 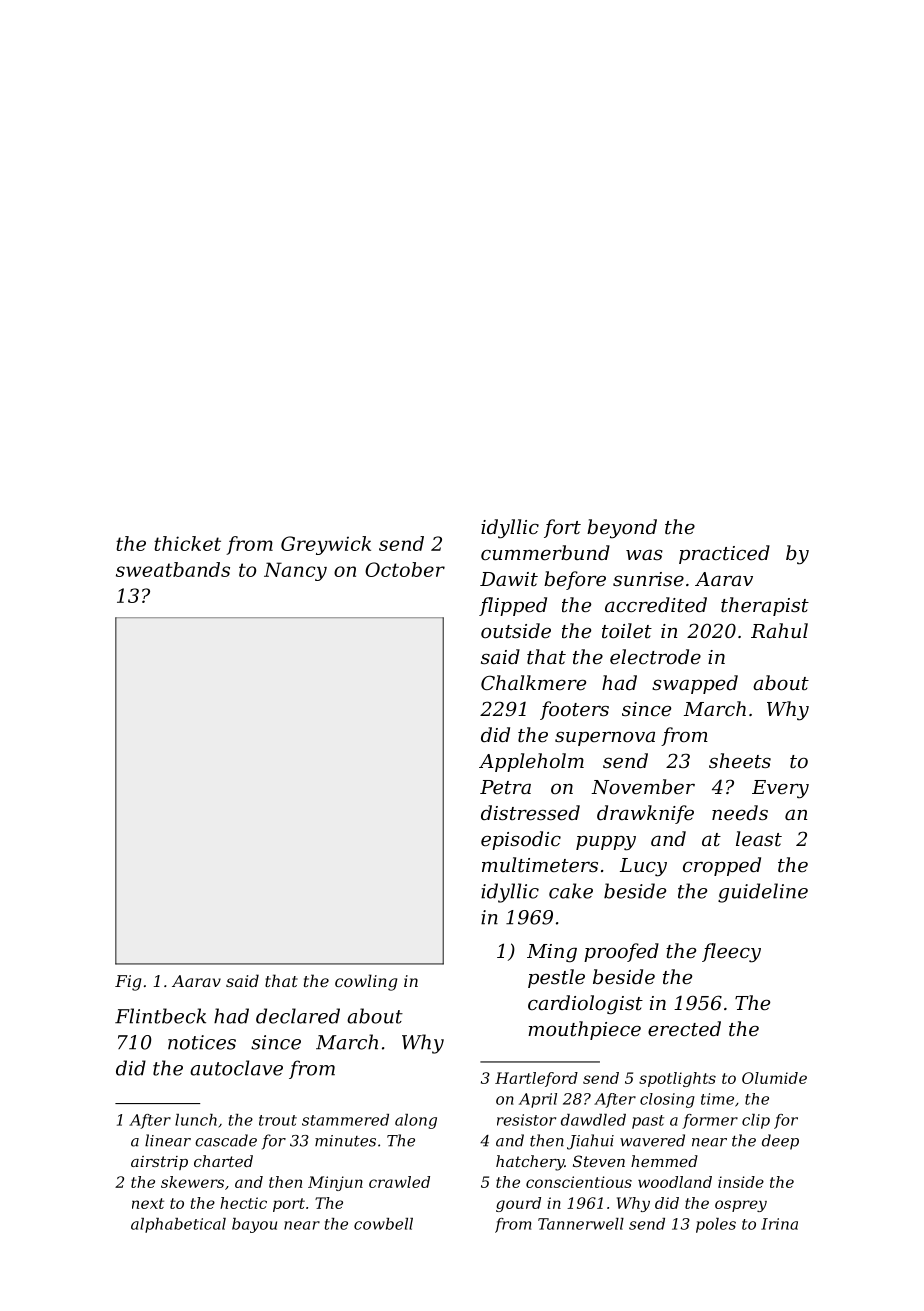 What do you see at coordinates (505, 787) in the page?
I see `Petra` at bounding box center [505, 787].
